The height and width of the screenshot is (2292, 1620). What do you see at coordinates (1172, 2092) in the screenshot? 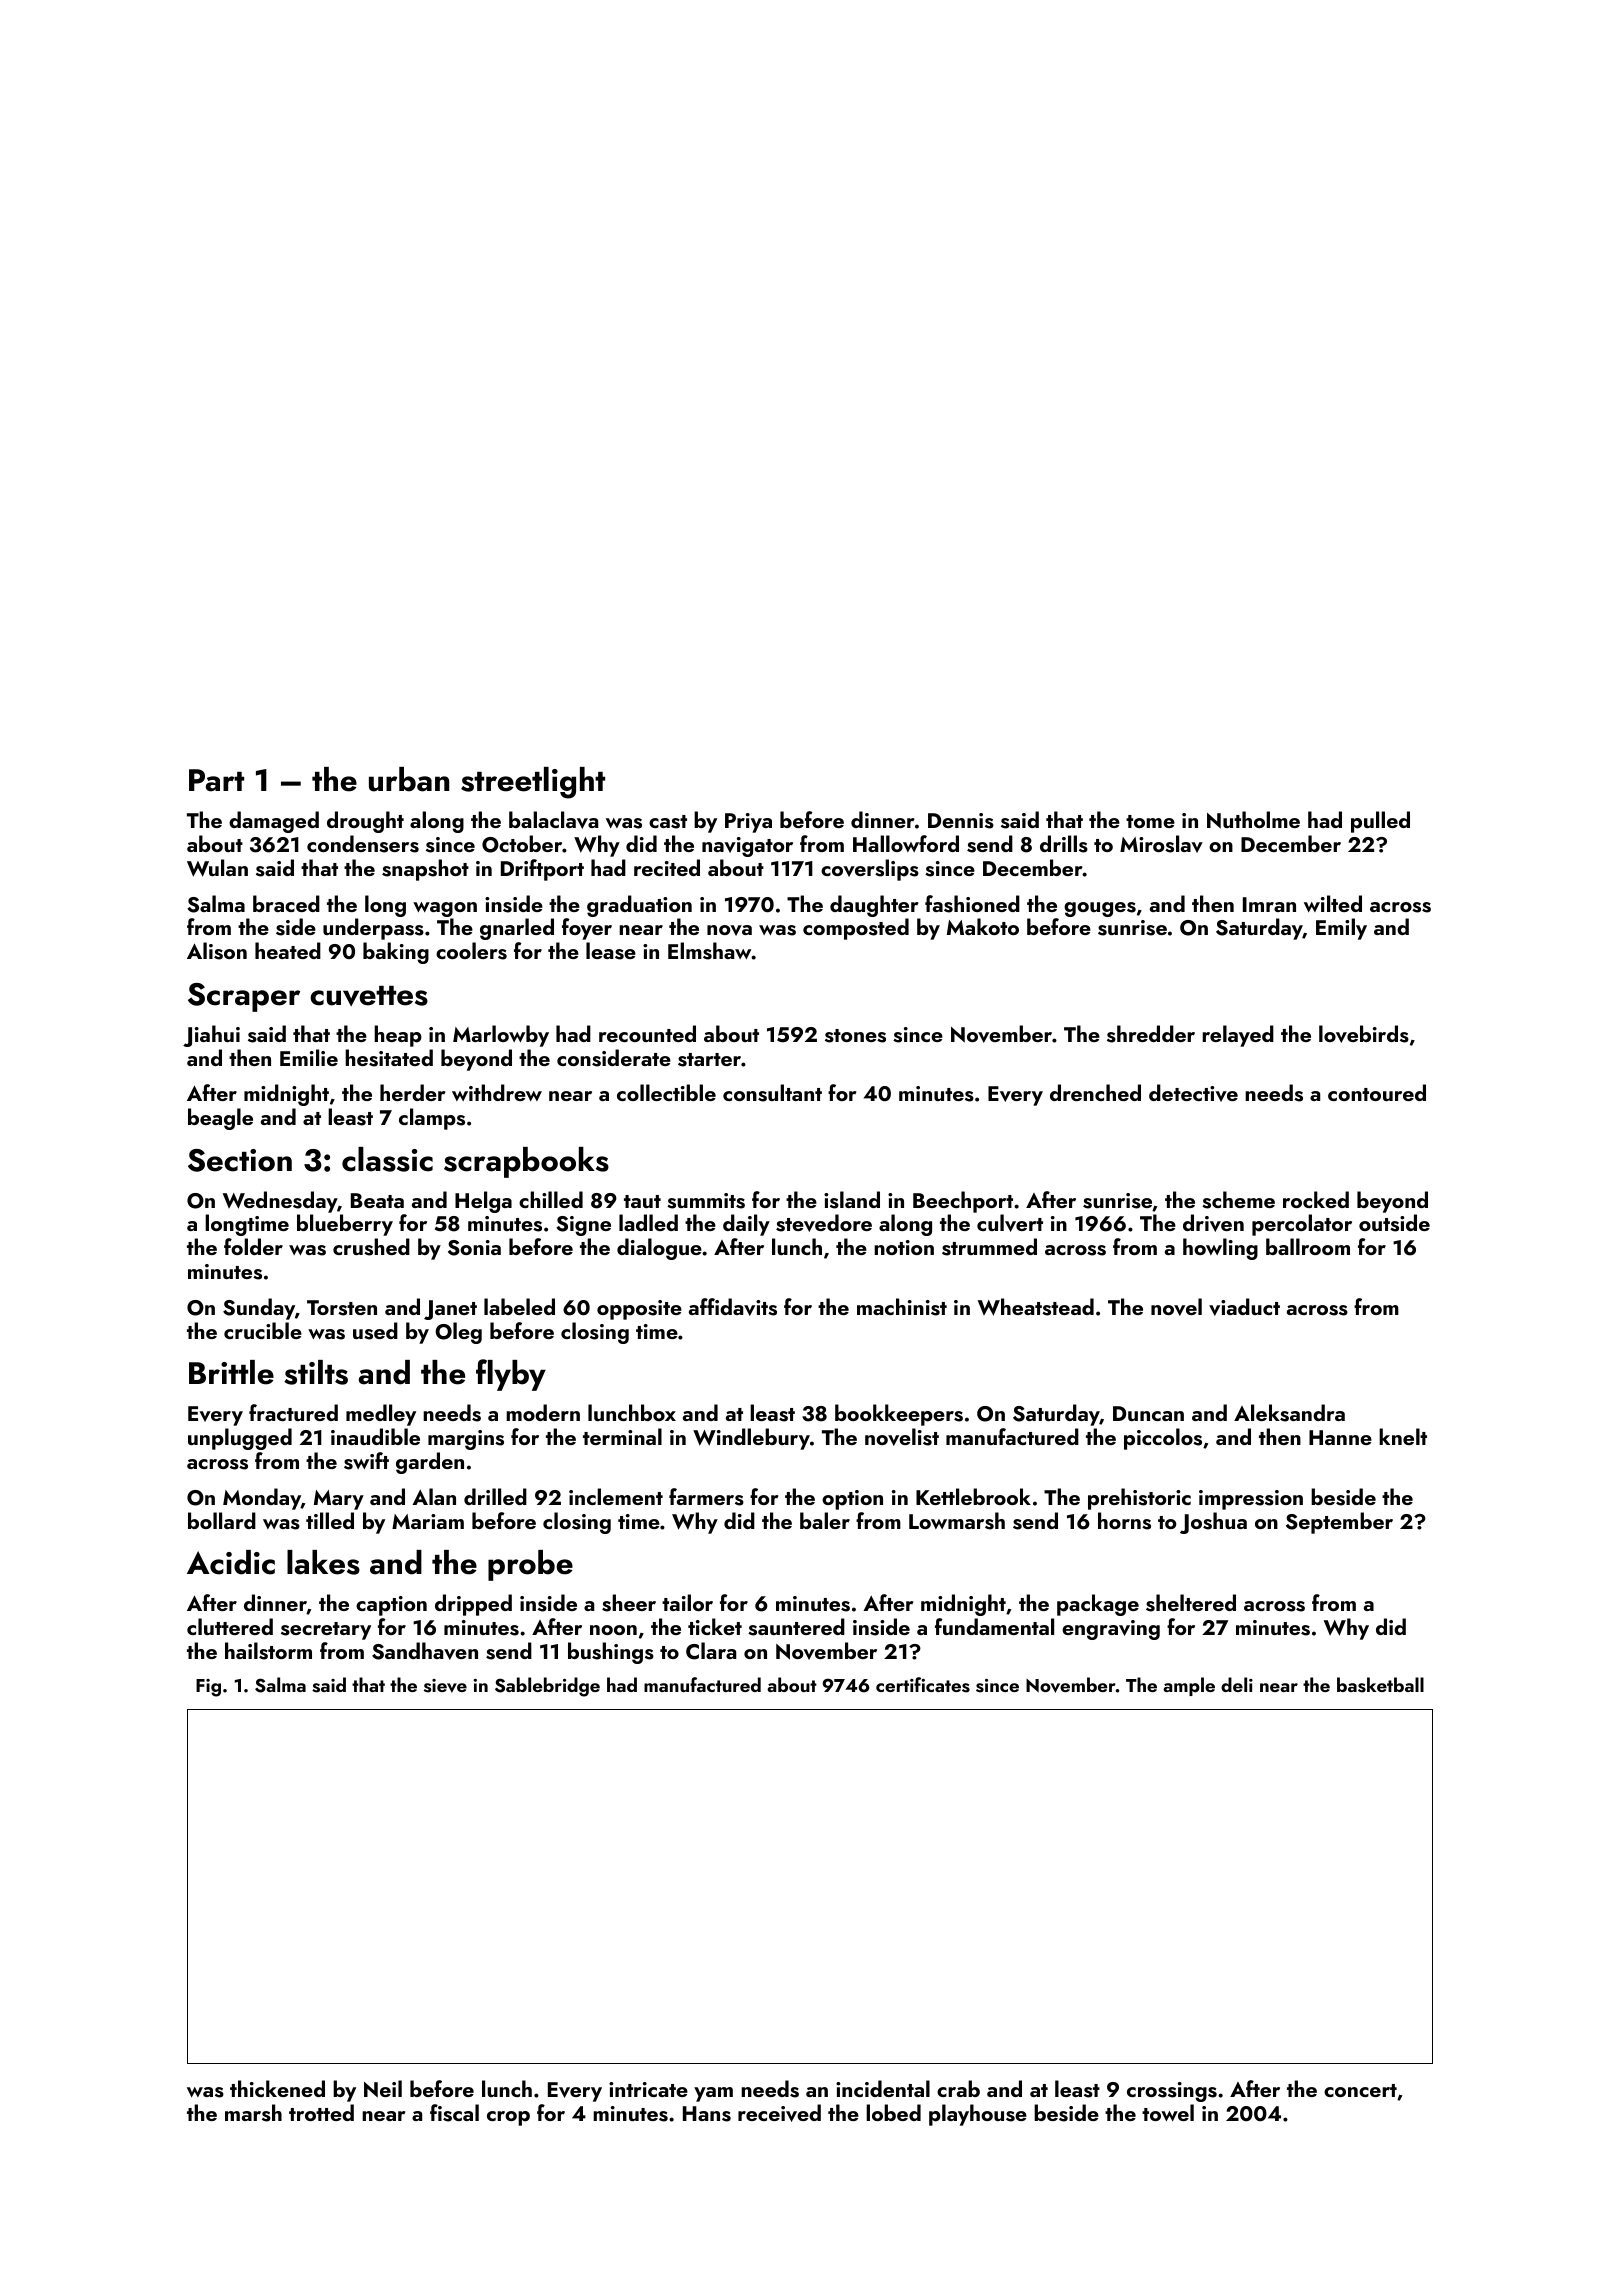
I see `crossings` at bounding box center [1172, 2092].
